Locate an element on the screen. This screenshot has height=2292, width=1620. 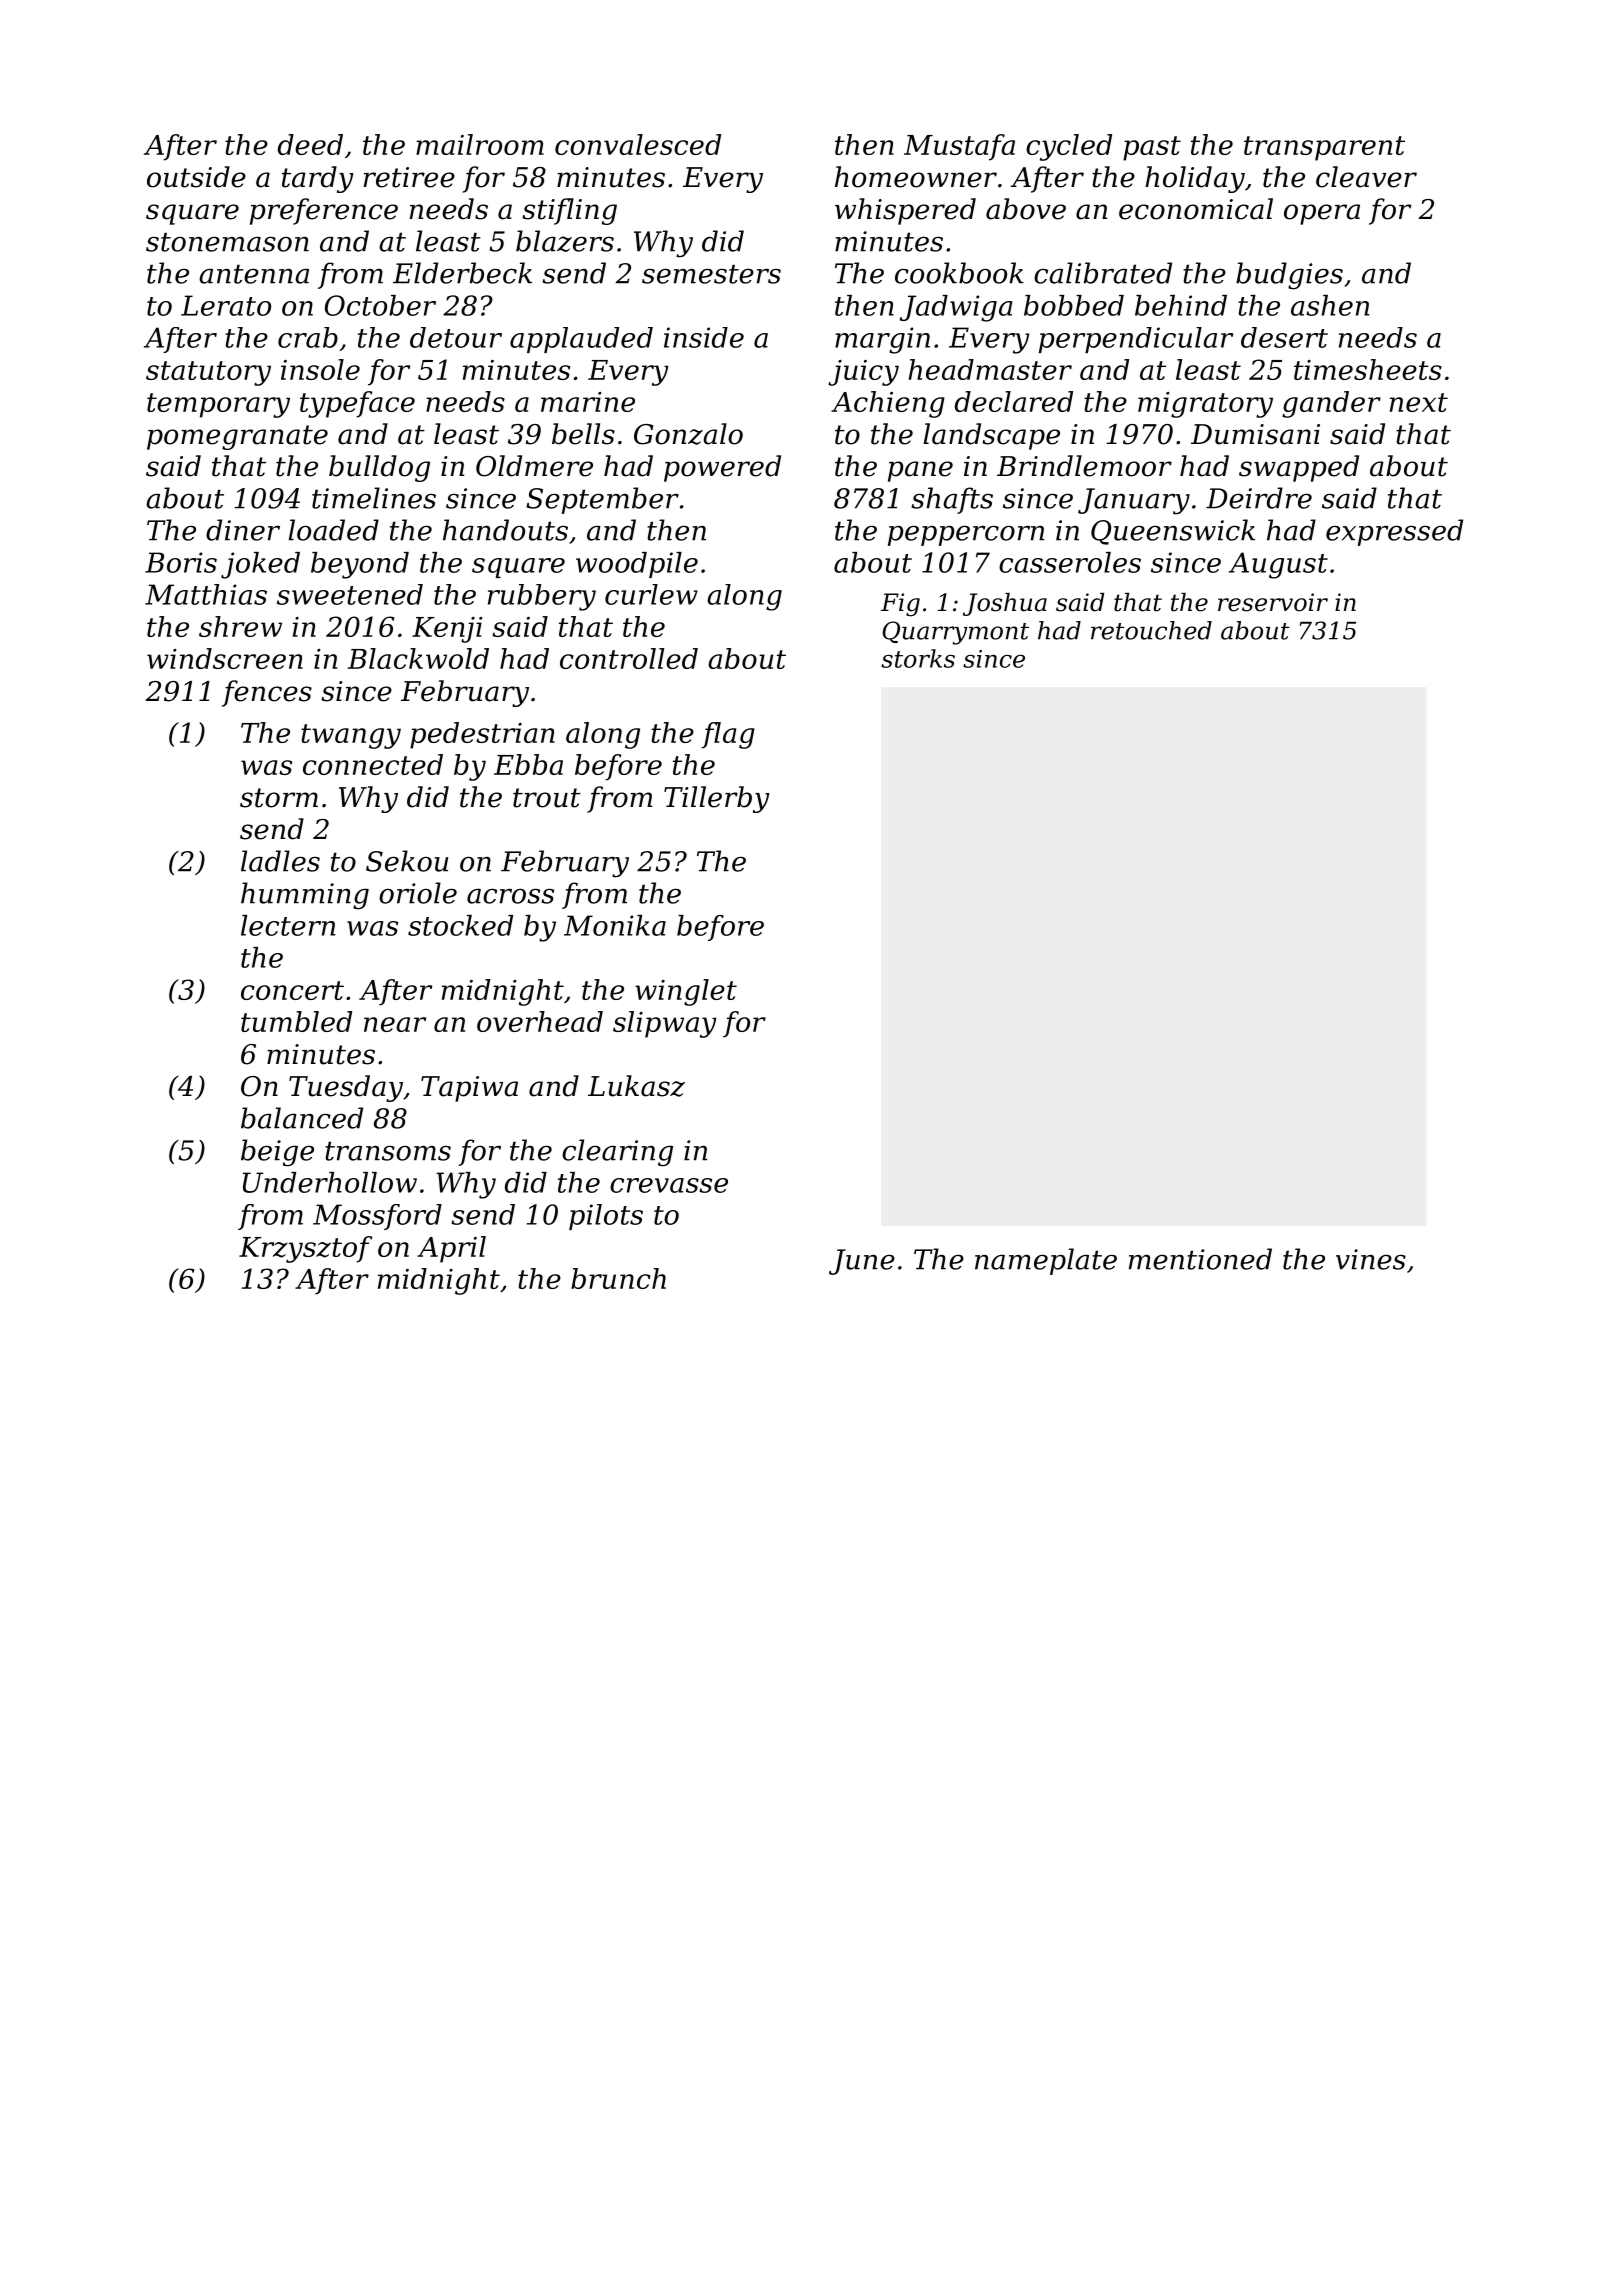
calibrated is located at coordinates (1103, 273).
